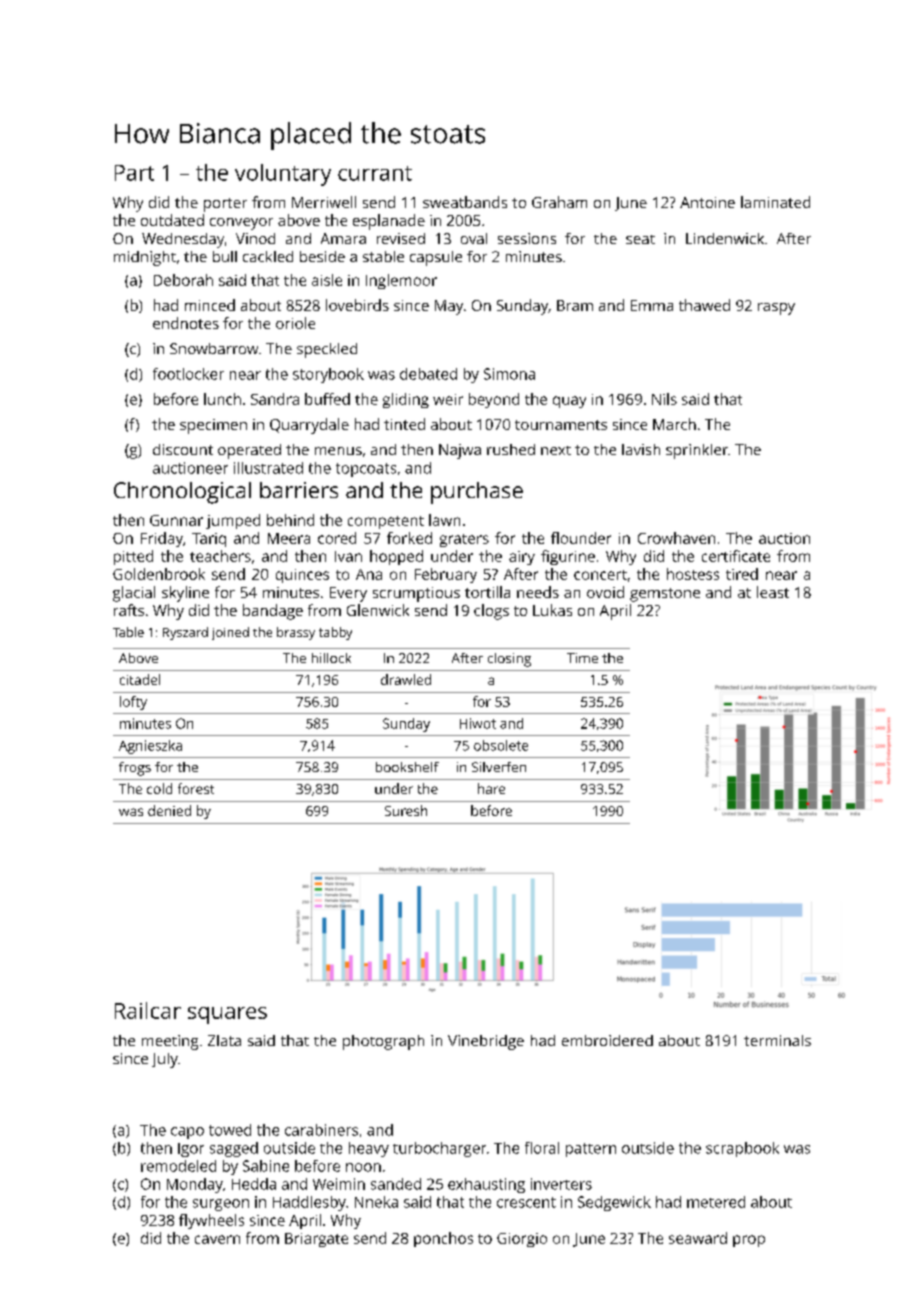 The width and height of the screenshot is (924, 1314). Describe the element at coordinates (698, 1238) in the screenshot. I see `seaward` at that location.
